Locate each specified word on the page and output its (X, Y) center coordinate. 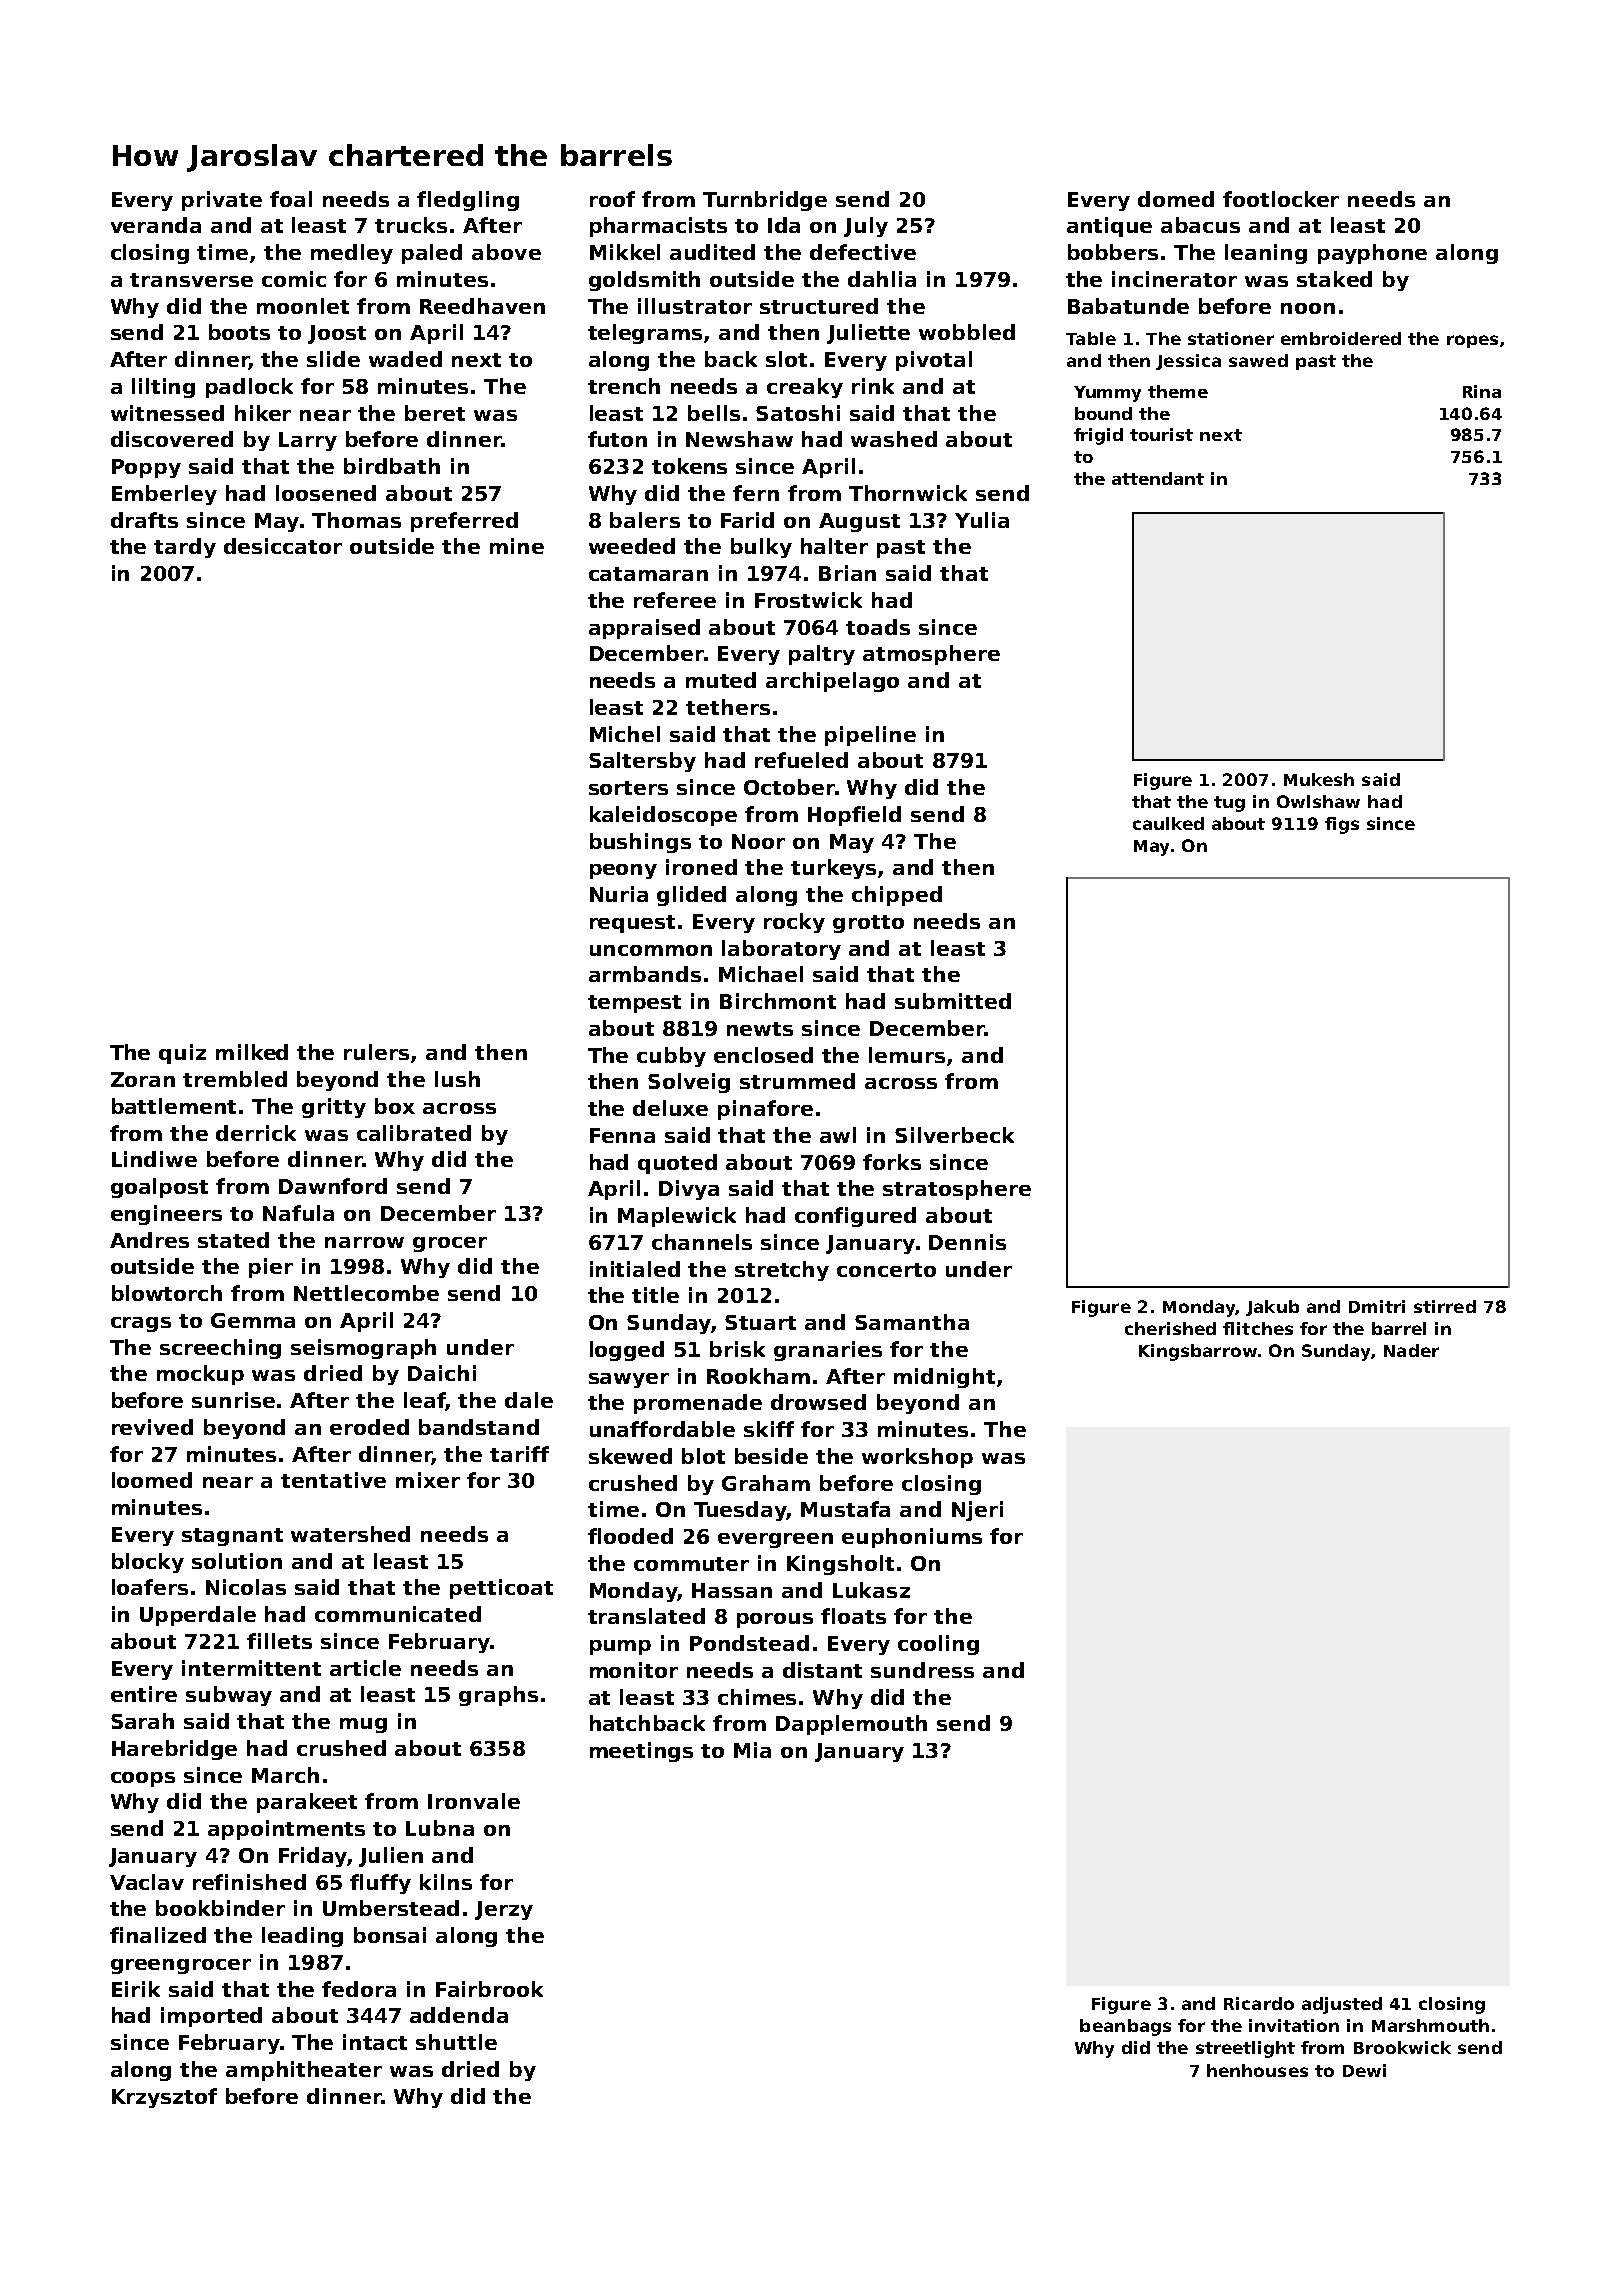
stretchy (782, 1271)
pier (271, 1268)
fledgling (468, 201)
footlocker (1281, 199)
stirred (1445, 1306)
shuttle (456, 2042)
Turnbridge (765, 201)
